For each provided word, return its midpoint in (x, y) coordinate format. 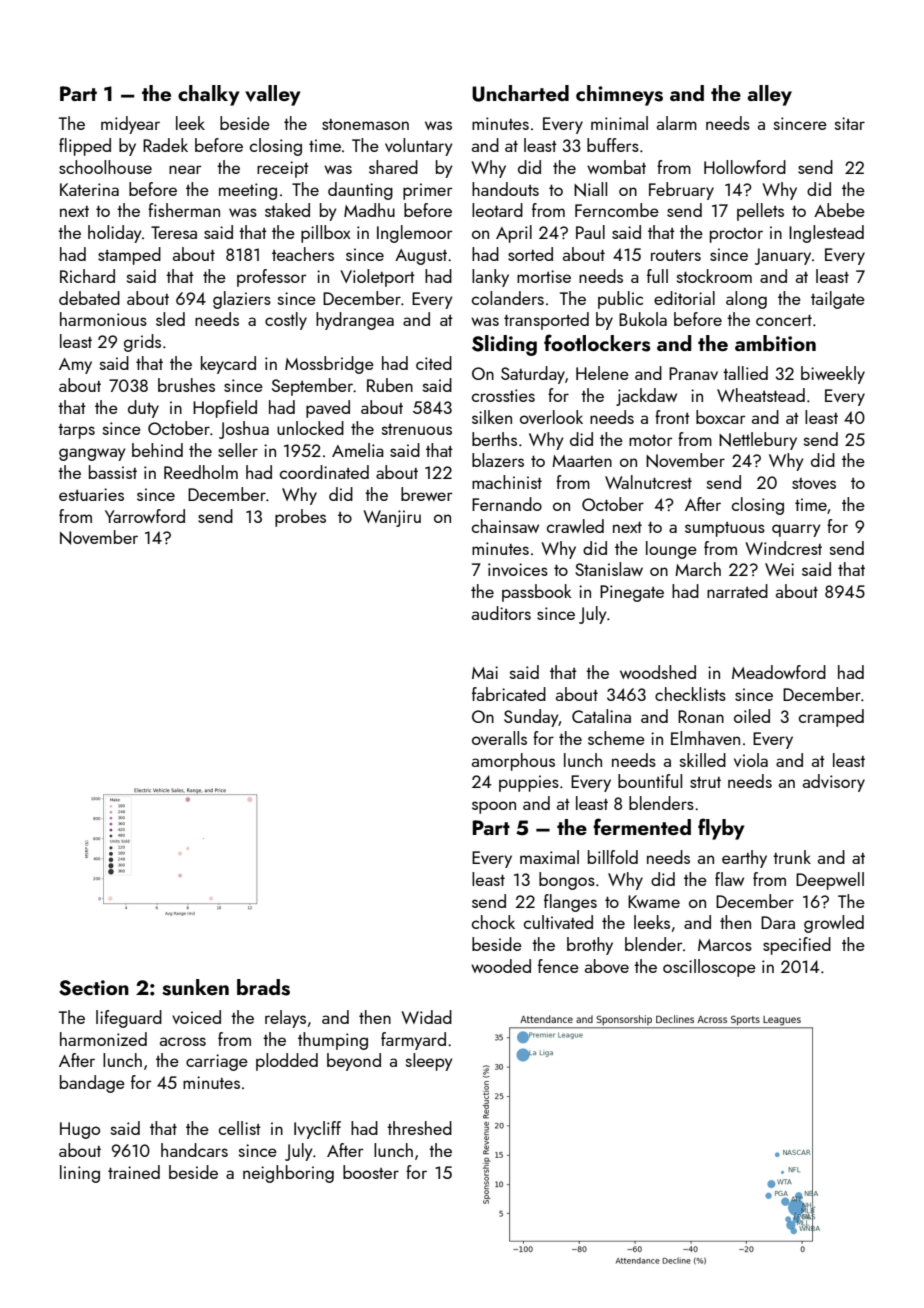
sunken (195, 987)
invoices (518, 569)
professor (271, 278)
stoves (814, 483)
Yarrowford (145, 516)
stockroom (714, 276)
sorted (530, 254)
